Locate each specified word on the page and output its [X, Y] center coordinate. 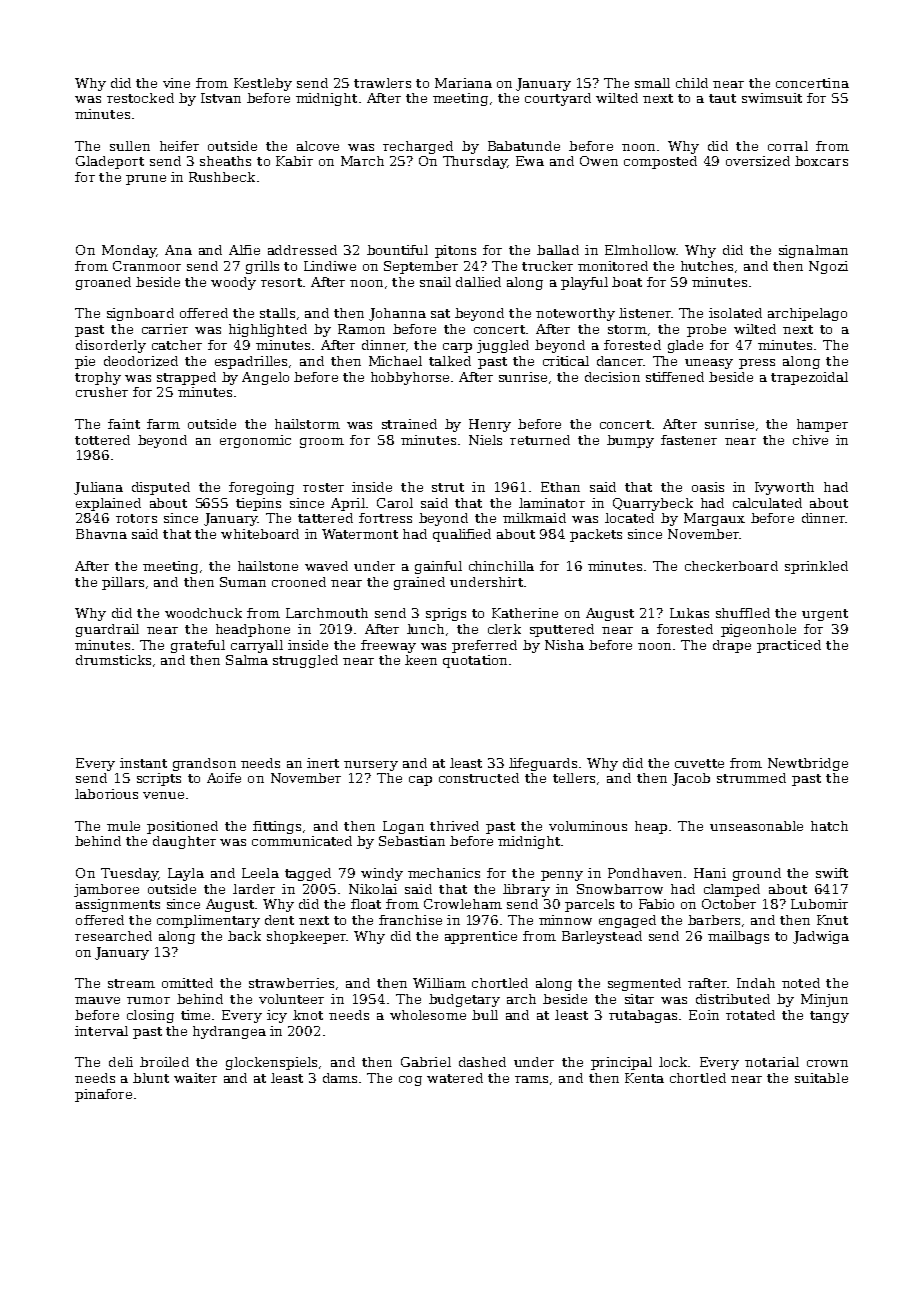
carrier [165, 329]
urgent [825, 615]
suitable [821, 1078]
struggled [305, 661]
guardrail [107, 630]
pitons [455, 251]
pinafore [103, 1095]
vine [176, 83]
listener [645, 313]
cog [410, 1081]
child [692, 83]
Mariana [463, 83]
